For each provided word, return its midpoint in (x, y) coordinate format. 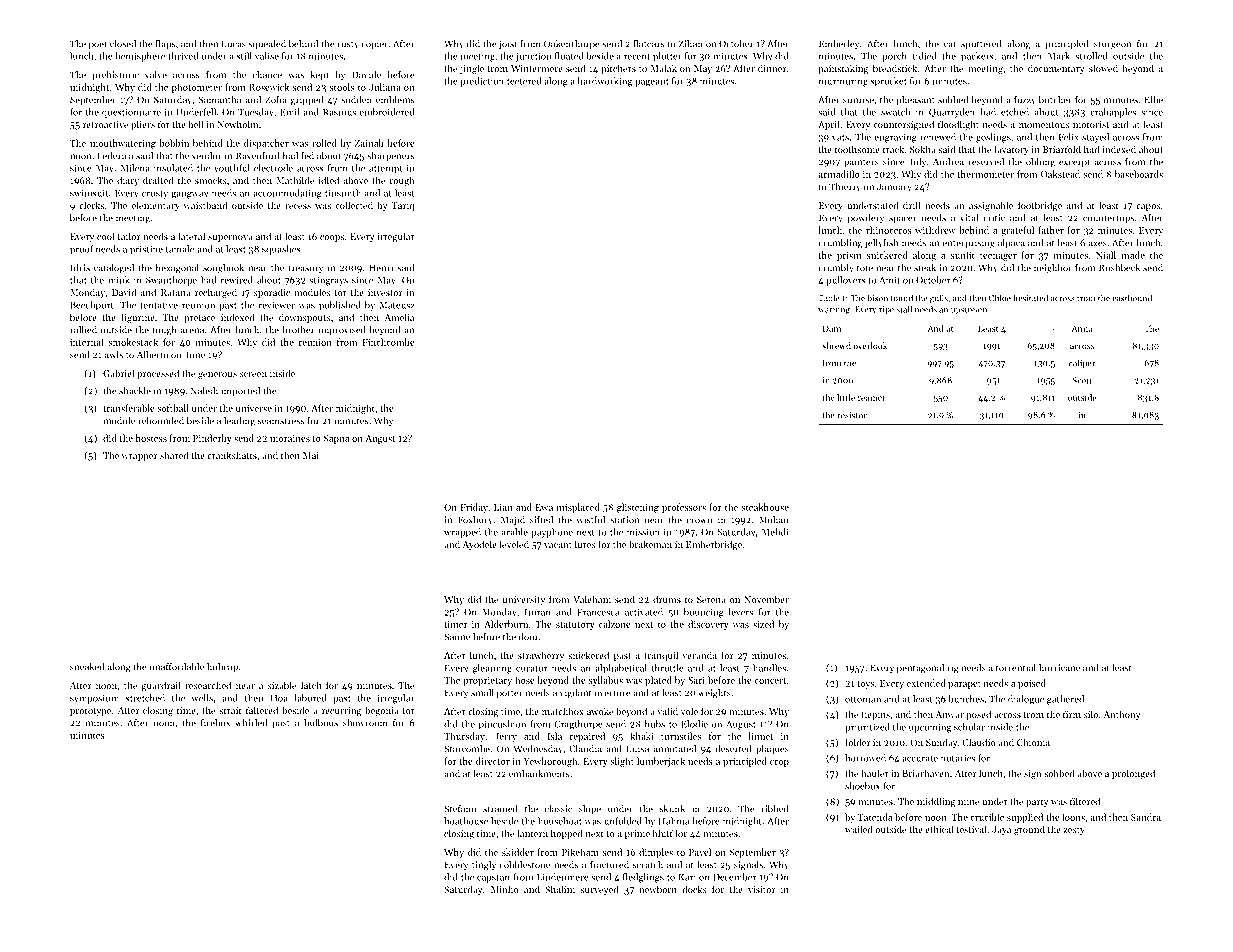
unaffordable (177, 667)
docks (694, 889)
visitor (761, 889)
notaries (958, 758)
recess (298, 206)
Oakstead (1060, 174)
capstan (493, 879)
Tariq (403, 206)
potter (510, 694)
